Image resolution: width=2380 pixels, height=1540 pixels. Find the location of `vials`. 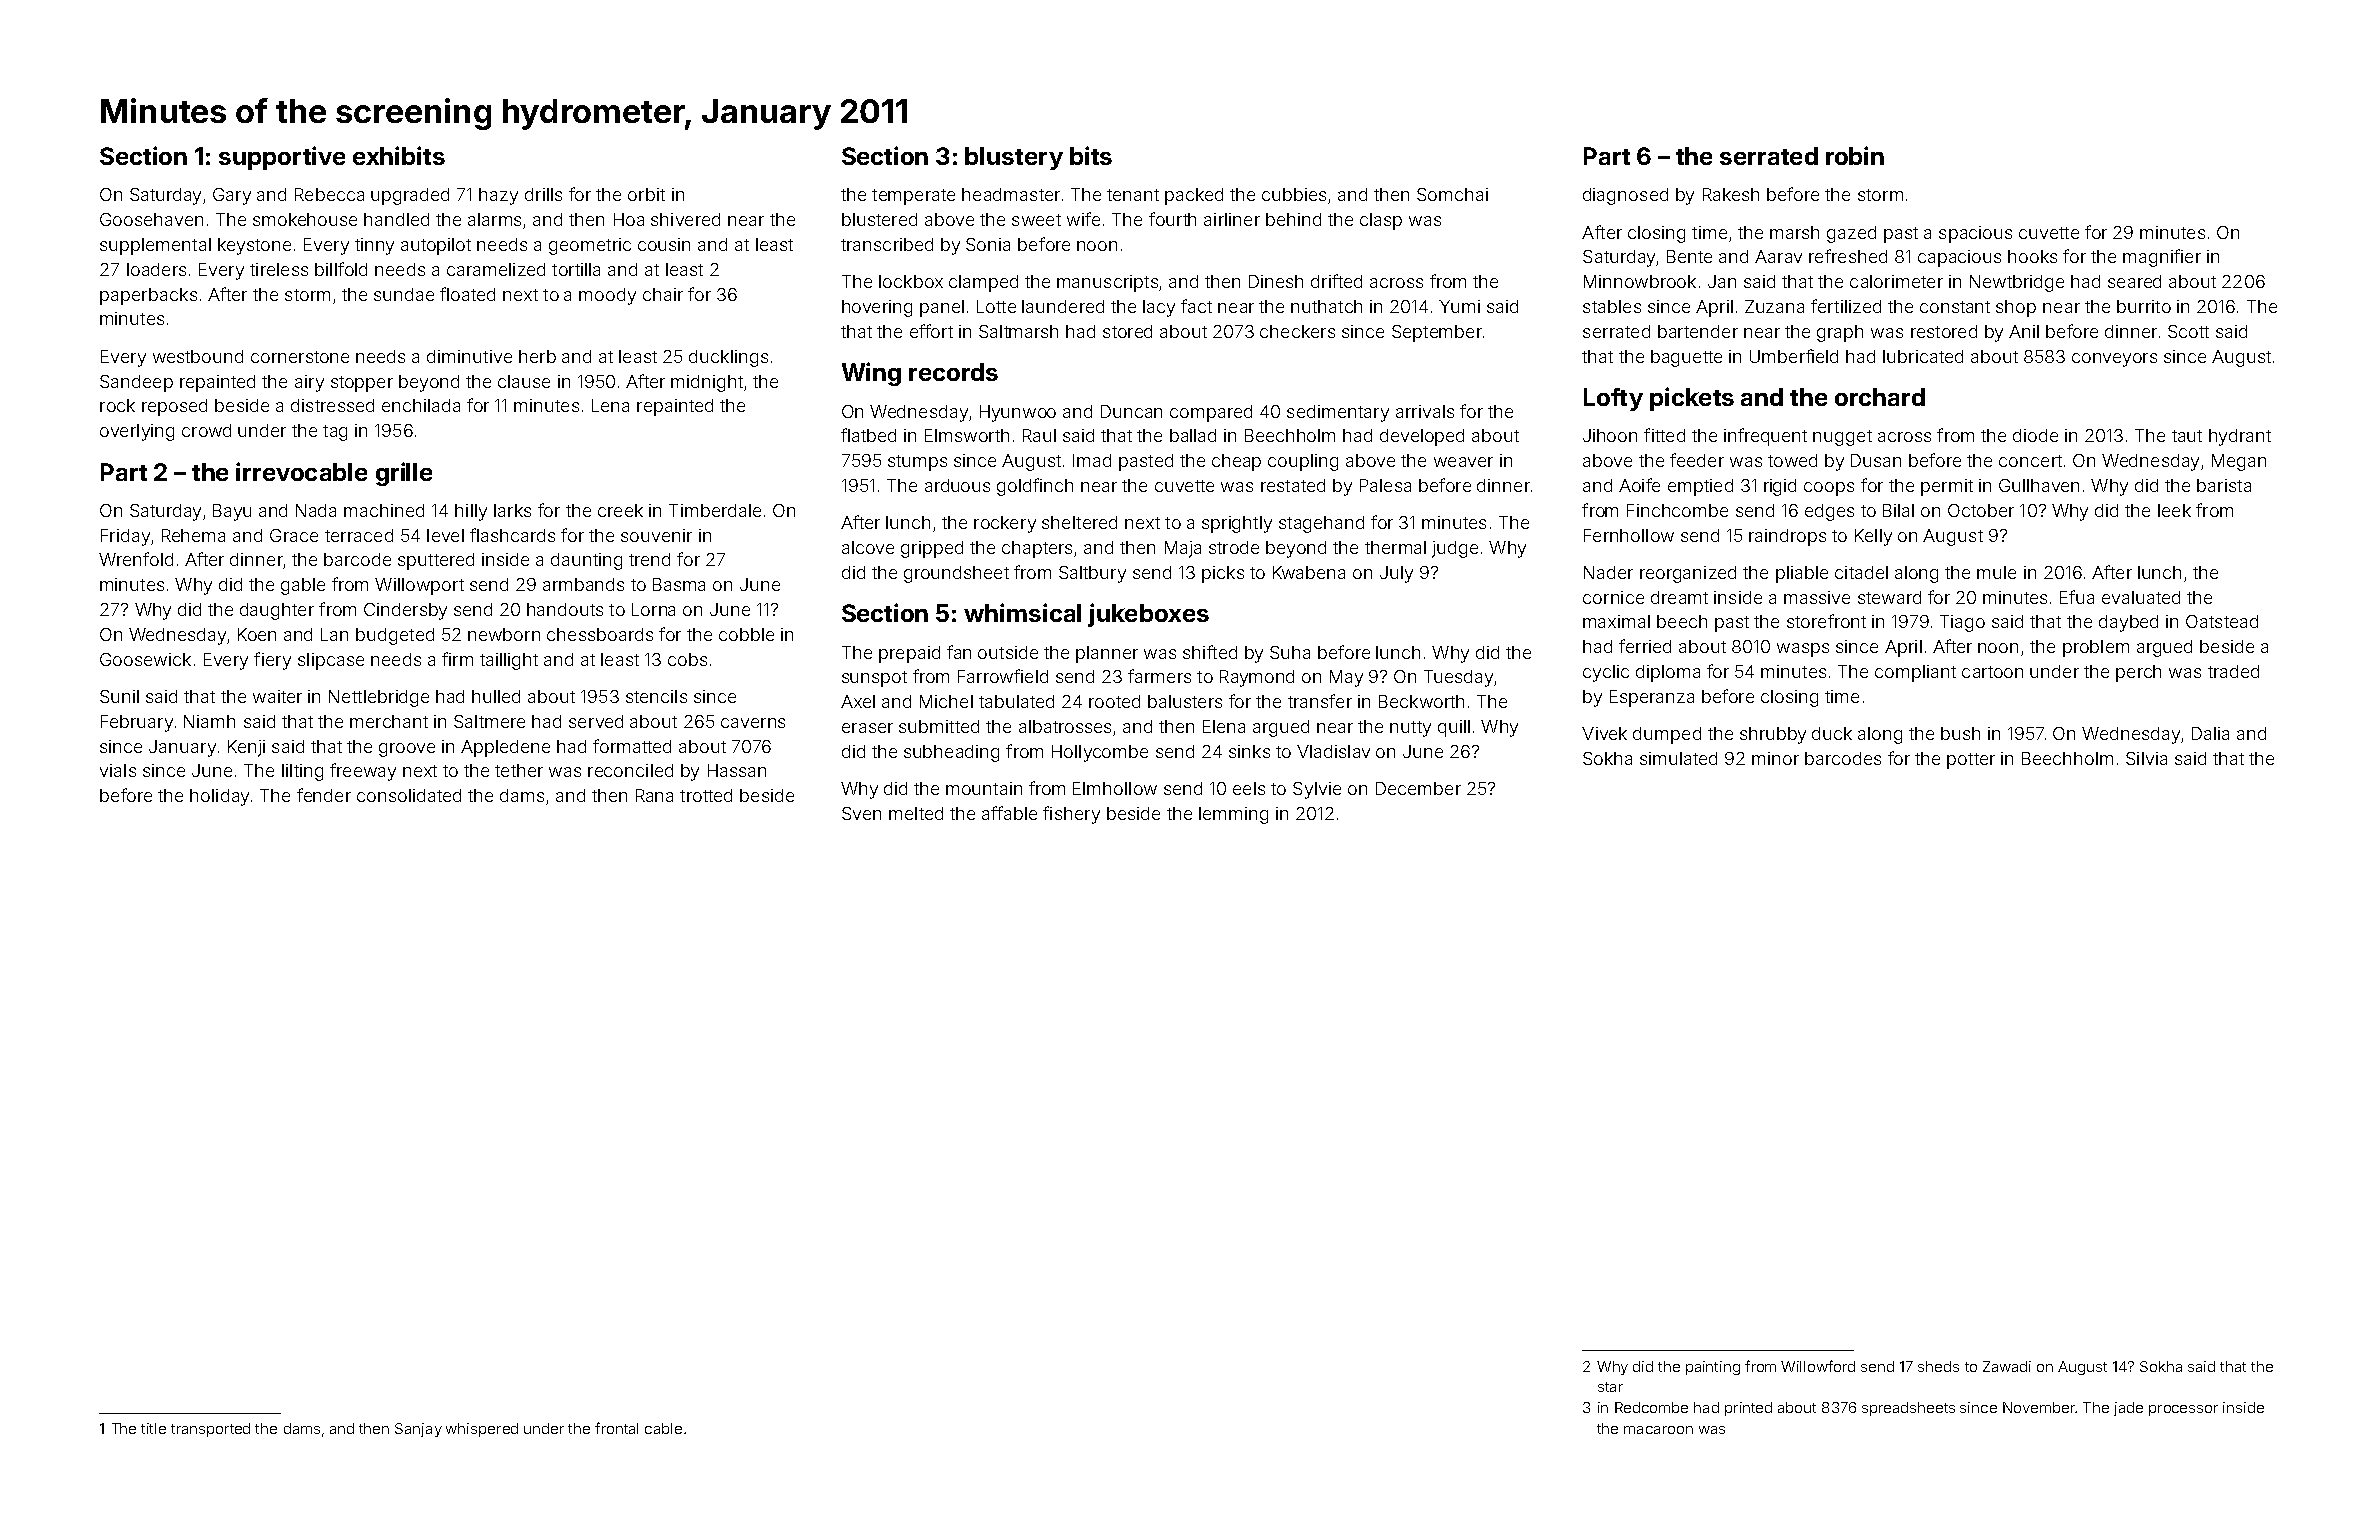

vials is located at coordinates (118, 770).
